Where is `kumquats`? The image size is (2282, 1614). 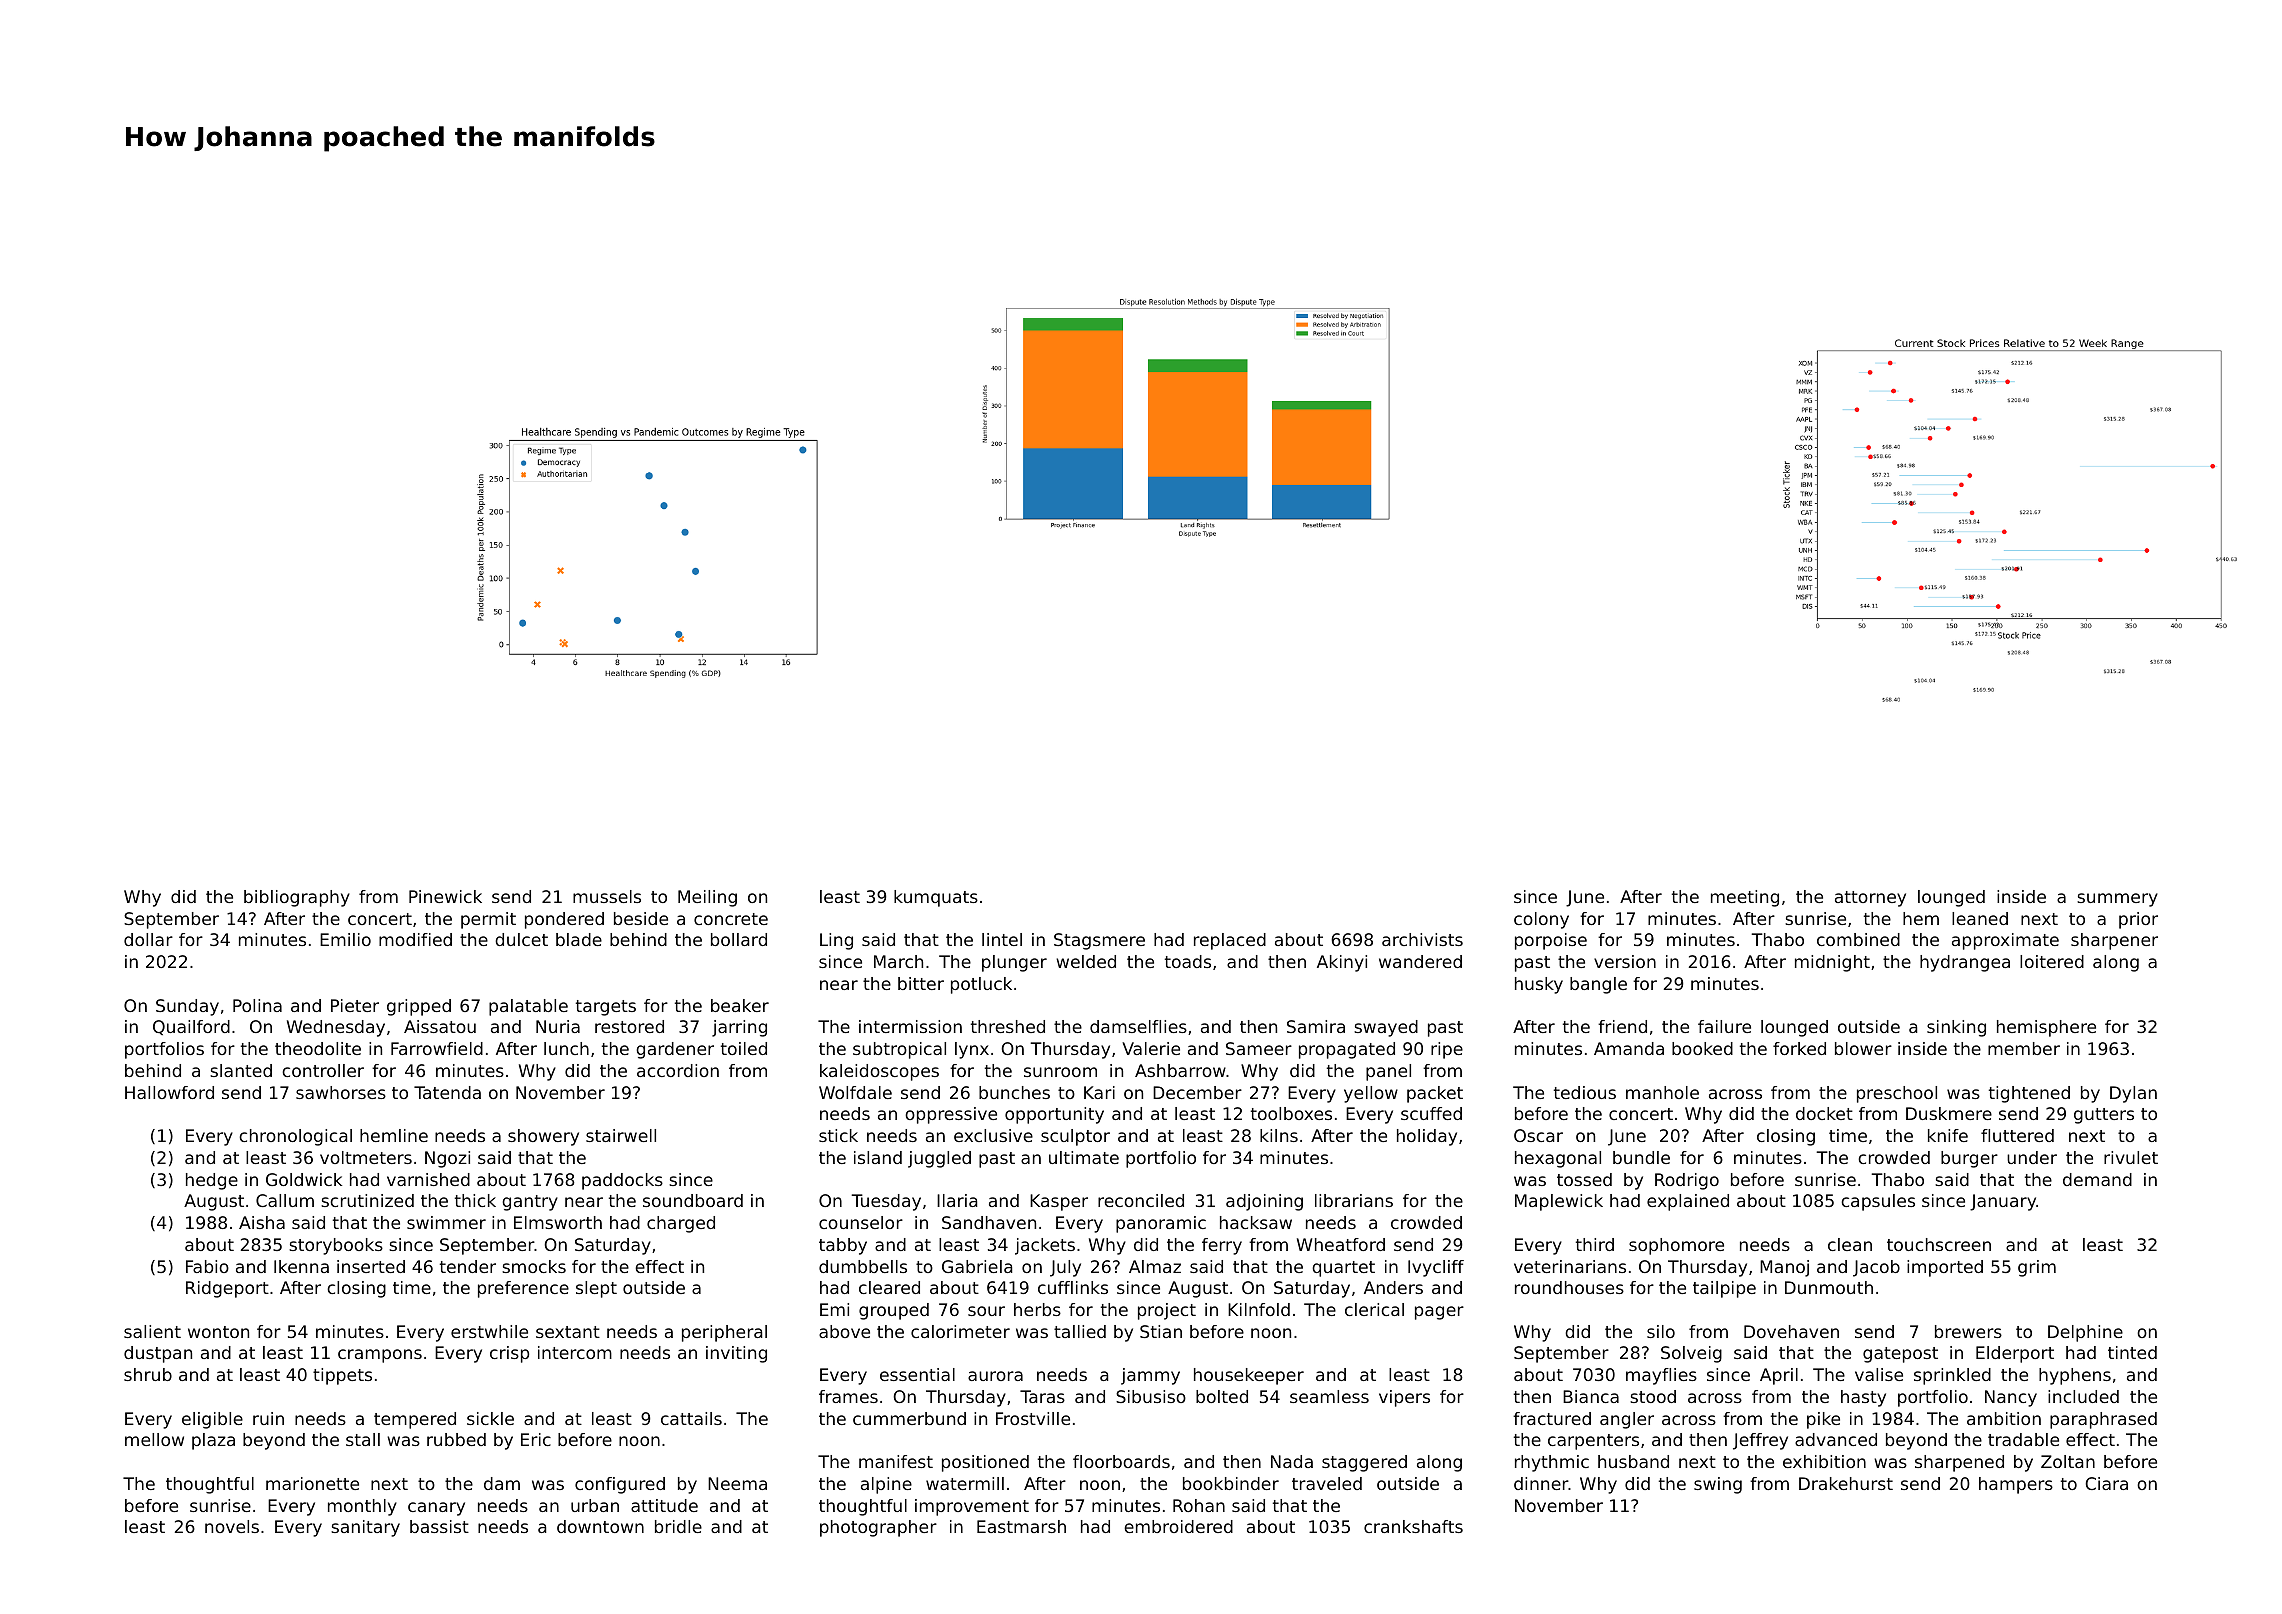
kumquats is located at coordinates (936, 898).
